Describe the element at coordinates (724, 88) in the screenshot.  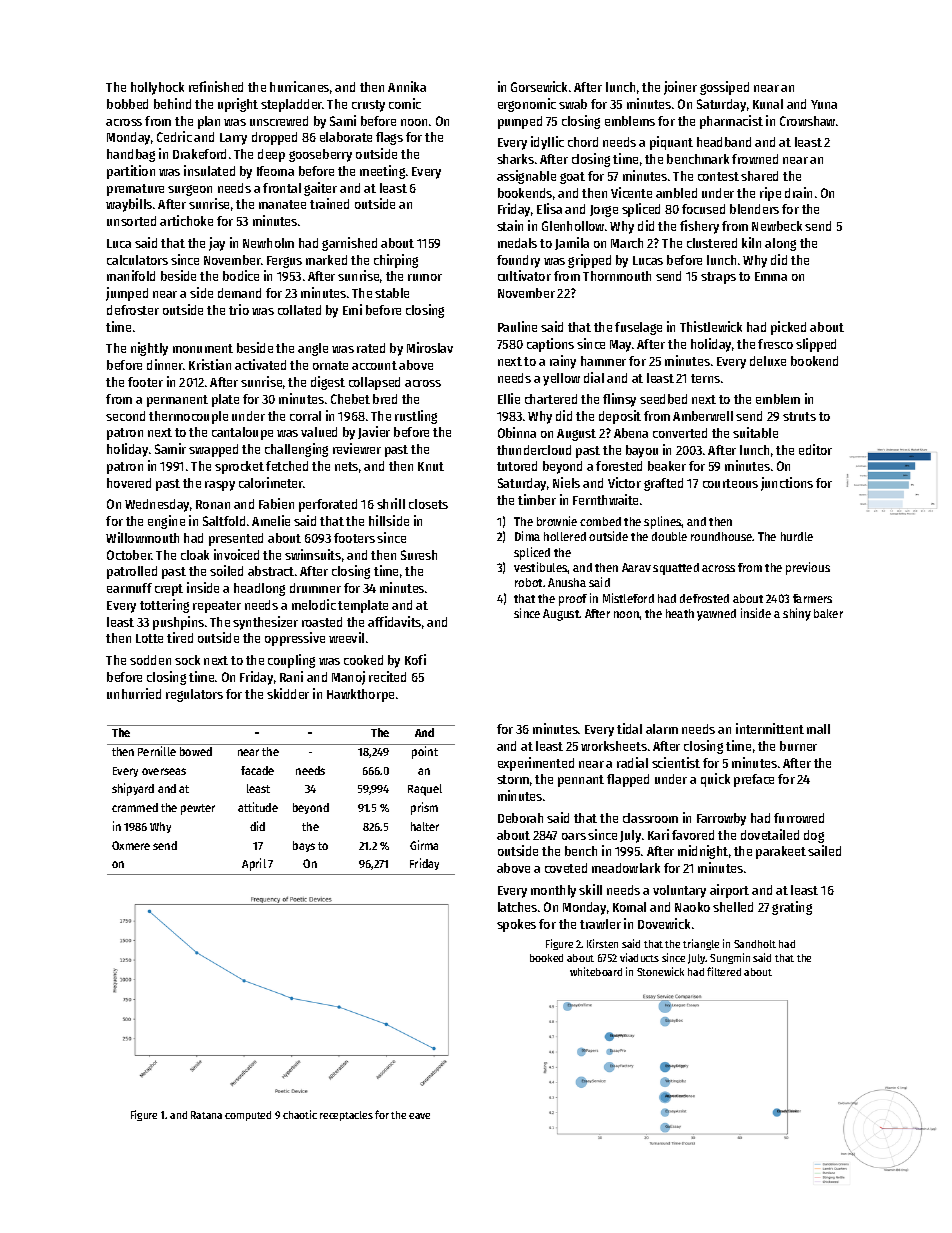
I see `gossiped` at that location.
